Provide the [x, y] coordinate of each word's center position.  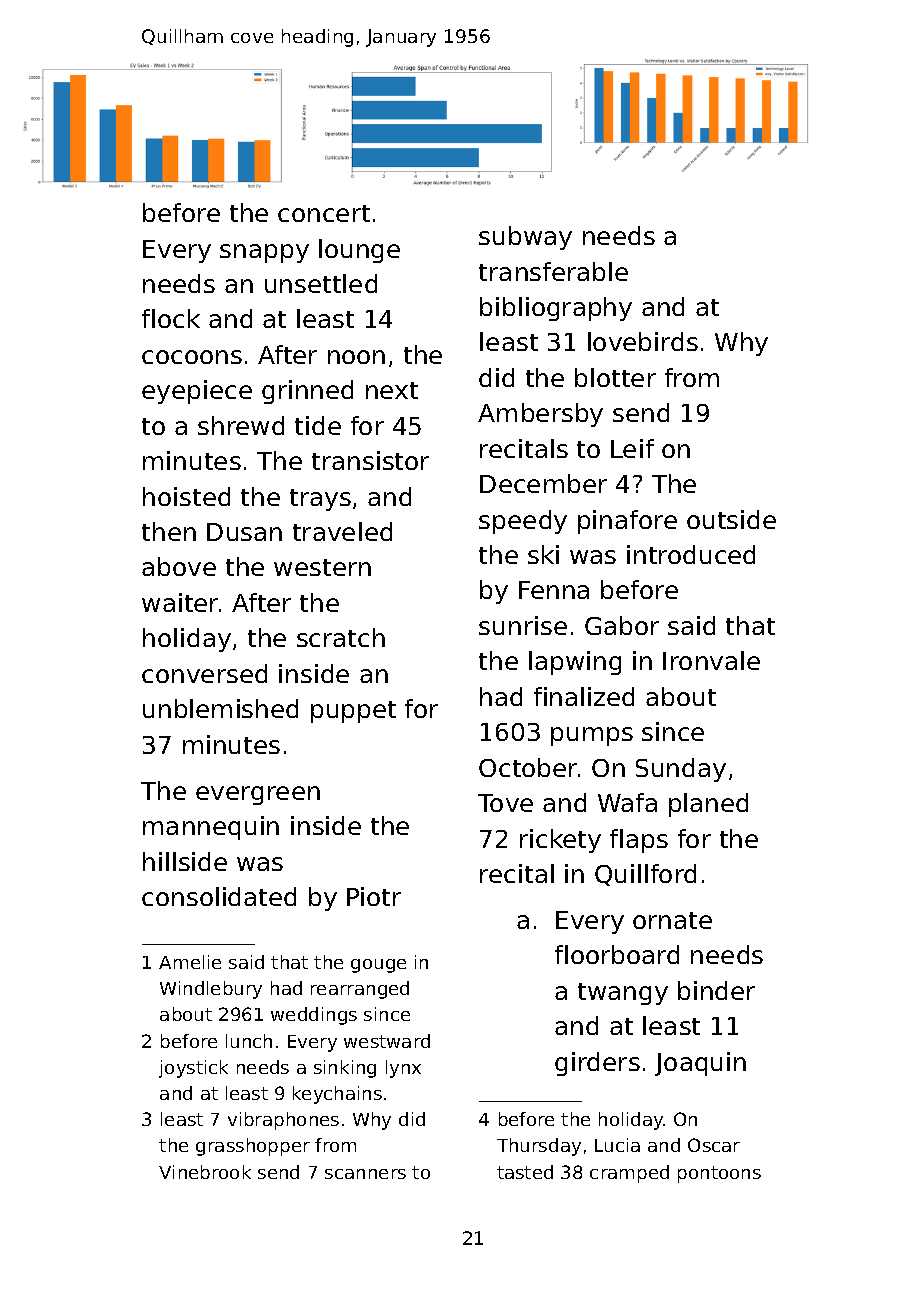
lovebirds [643, 341]
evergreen [258, 795]
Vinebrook [205, 1172]
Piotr [374, 896]
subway [525, 238]
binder [716, 990]
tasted [525, 1172]
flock [171, 318]
